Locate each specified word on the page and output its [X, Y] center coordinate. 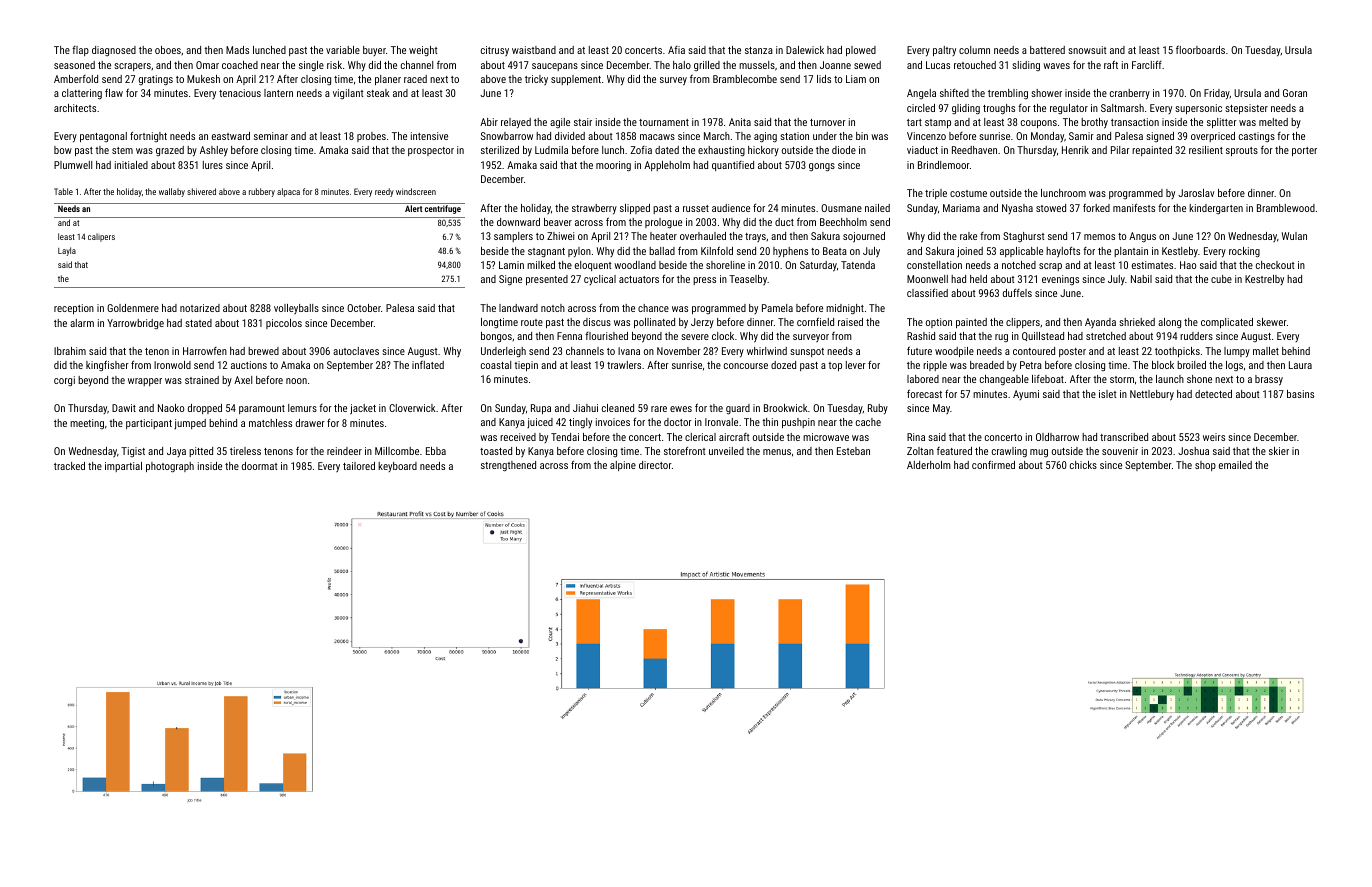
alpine [623, 466]
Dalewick [805, 50]
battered [1047, 50]
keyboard [397, 467]
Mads [237, 50]
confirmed [993, 464]
